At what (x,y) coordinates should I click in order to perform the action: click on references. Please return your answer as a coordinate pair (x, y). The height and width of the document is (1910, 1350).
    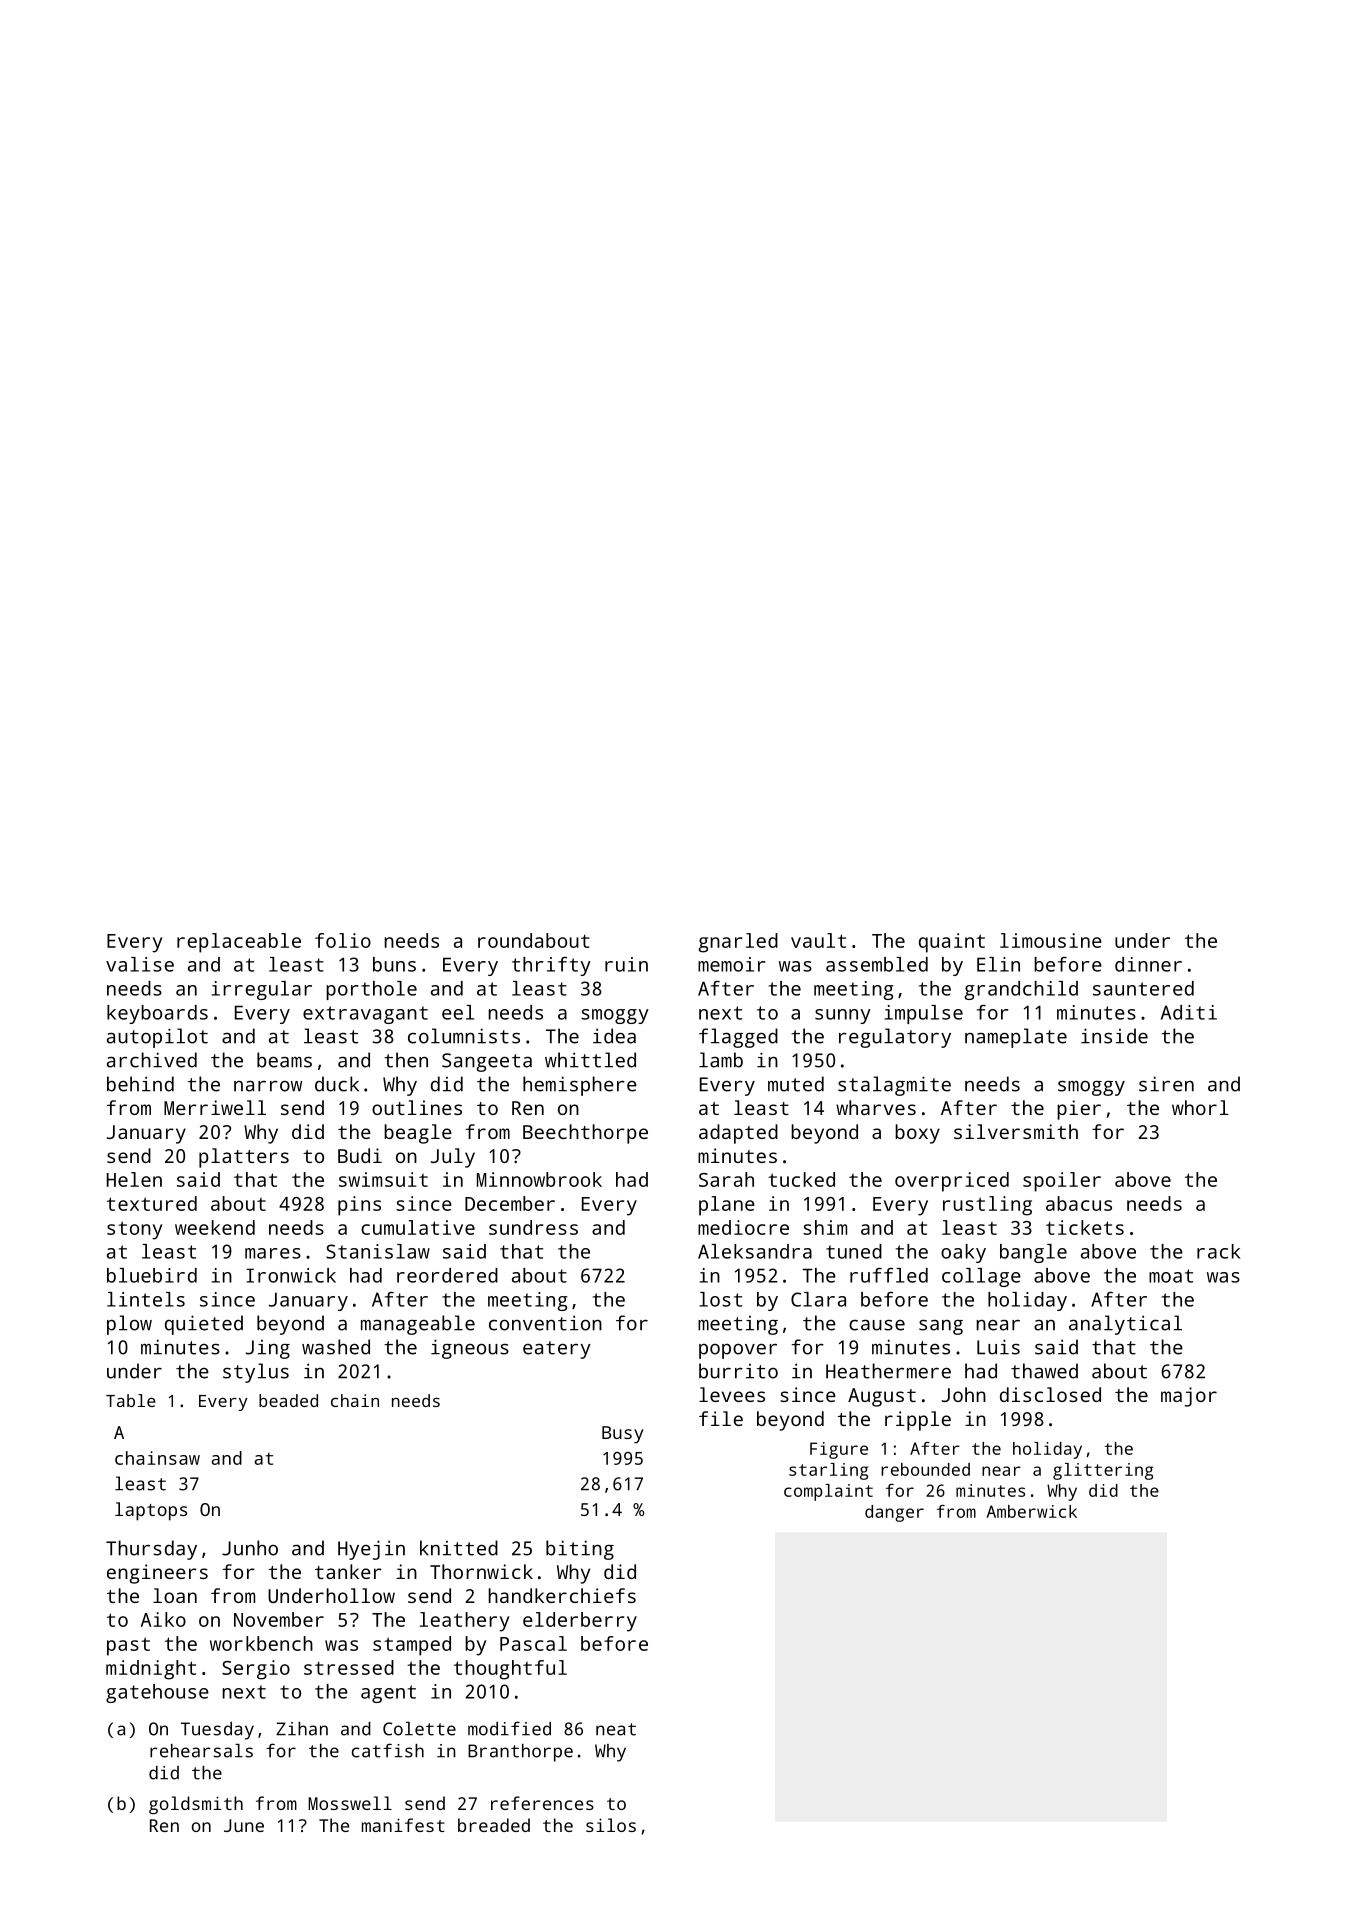
    Looking at the image, I should click on (542, 1803).
